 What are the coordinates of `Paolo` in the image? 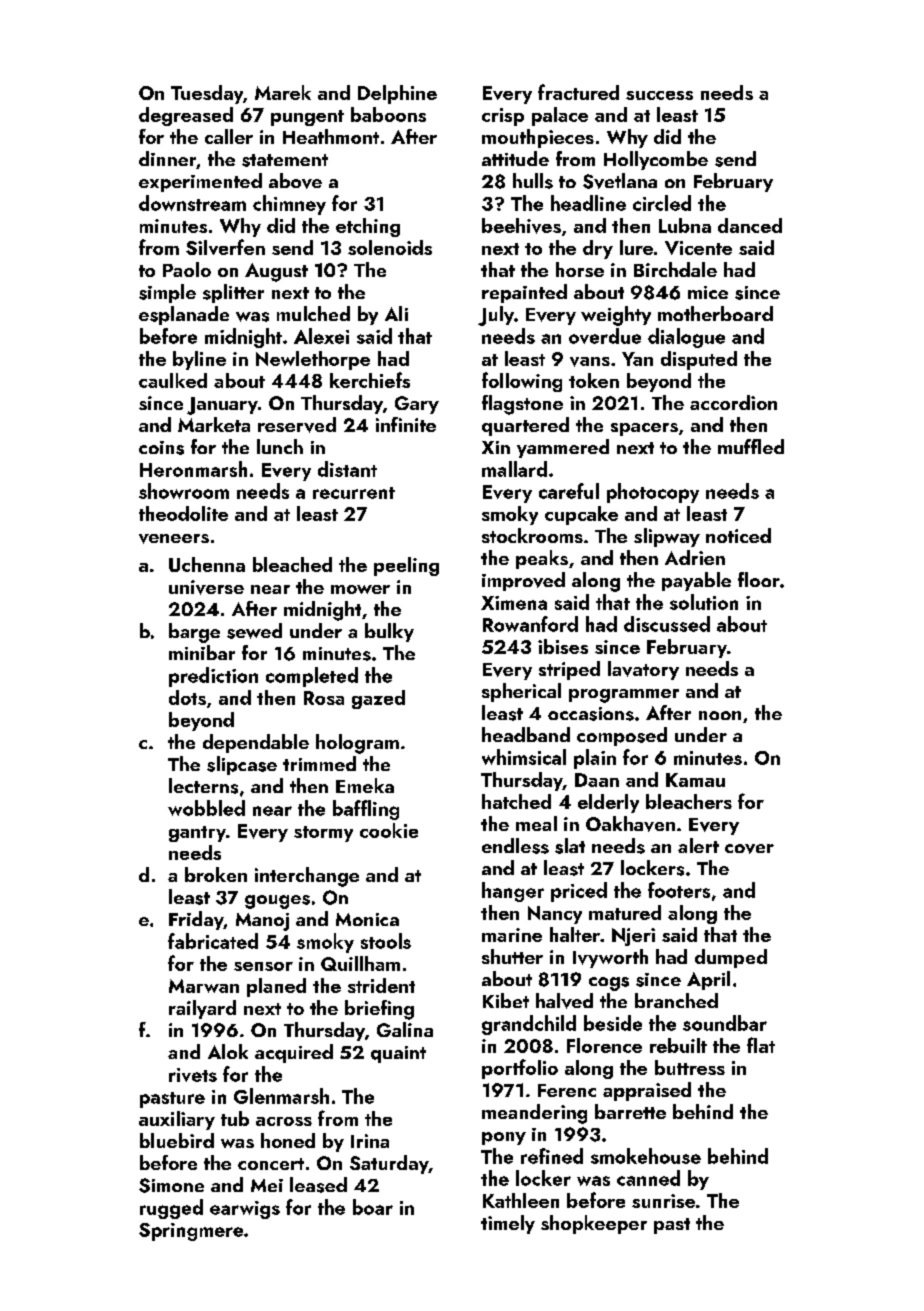 It's located at (187, 269).
